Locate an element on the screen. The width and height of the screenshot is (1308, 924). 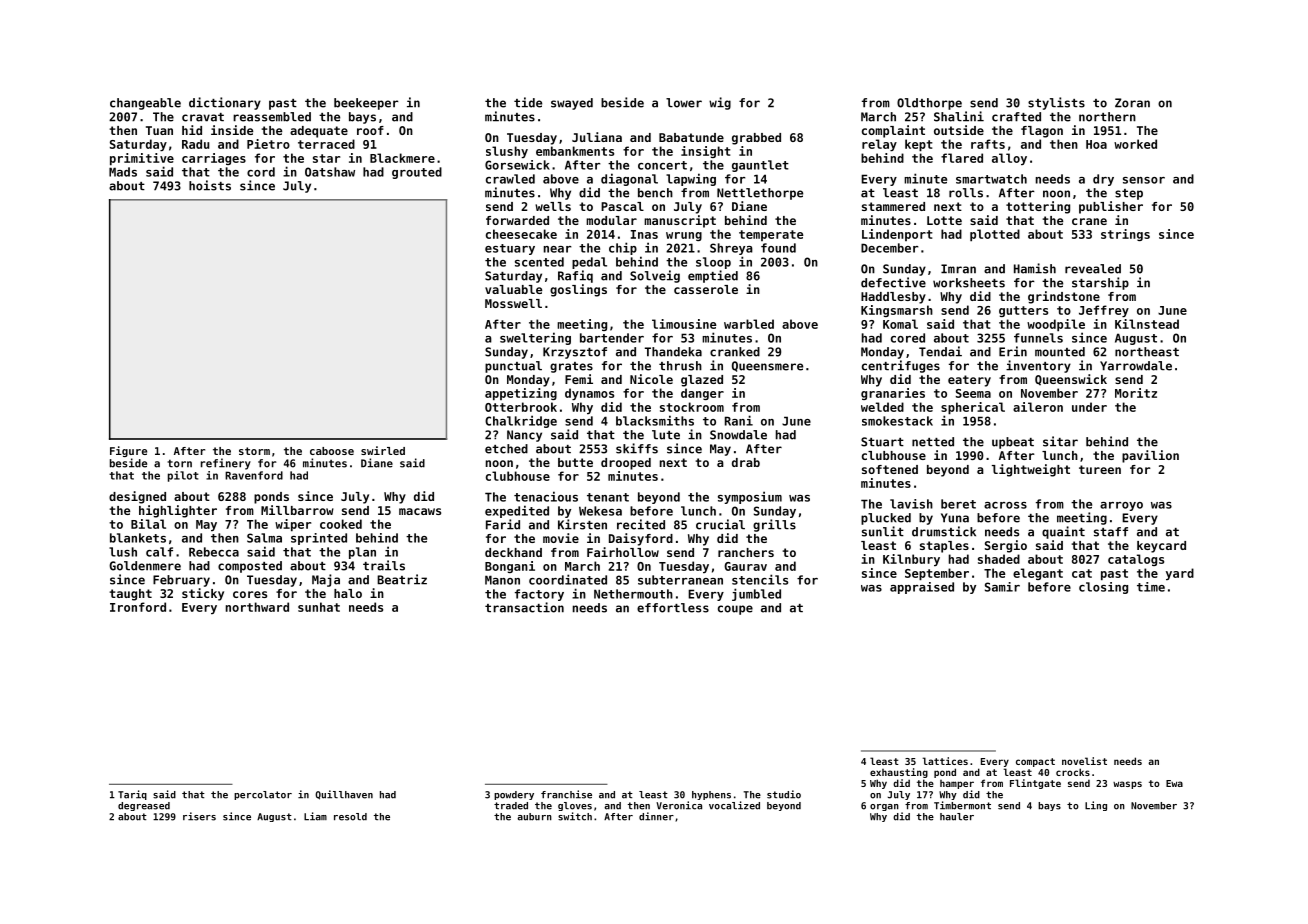
revealed is located at coordinates (1093, 269).
